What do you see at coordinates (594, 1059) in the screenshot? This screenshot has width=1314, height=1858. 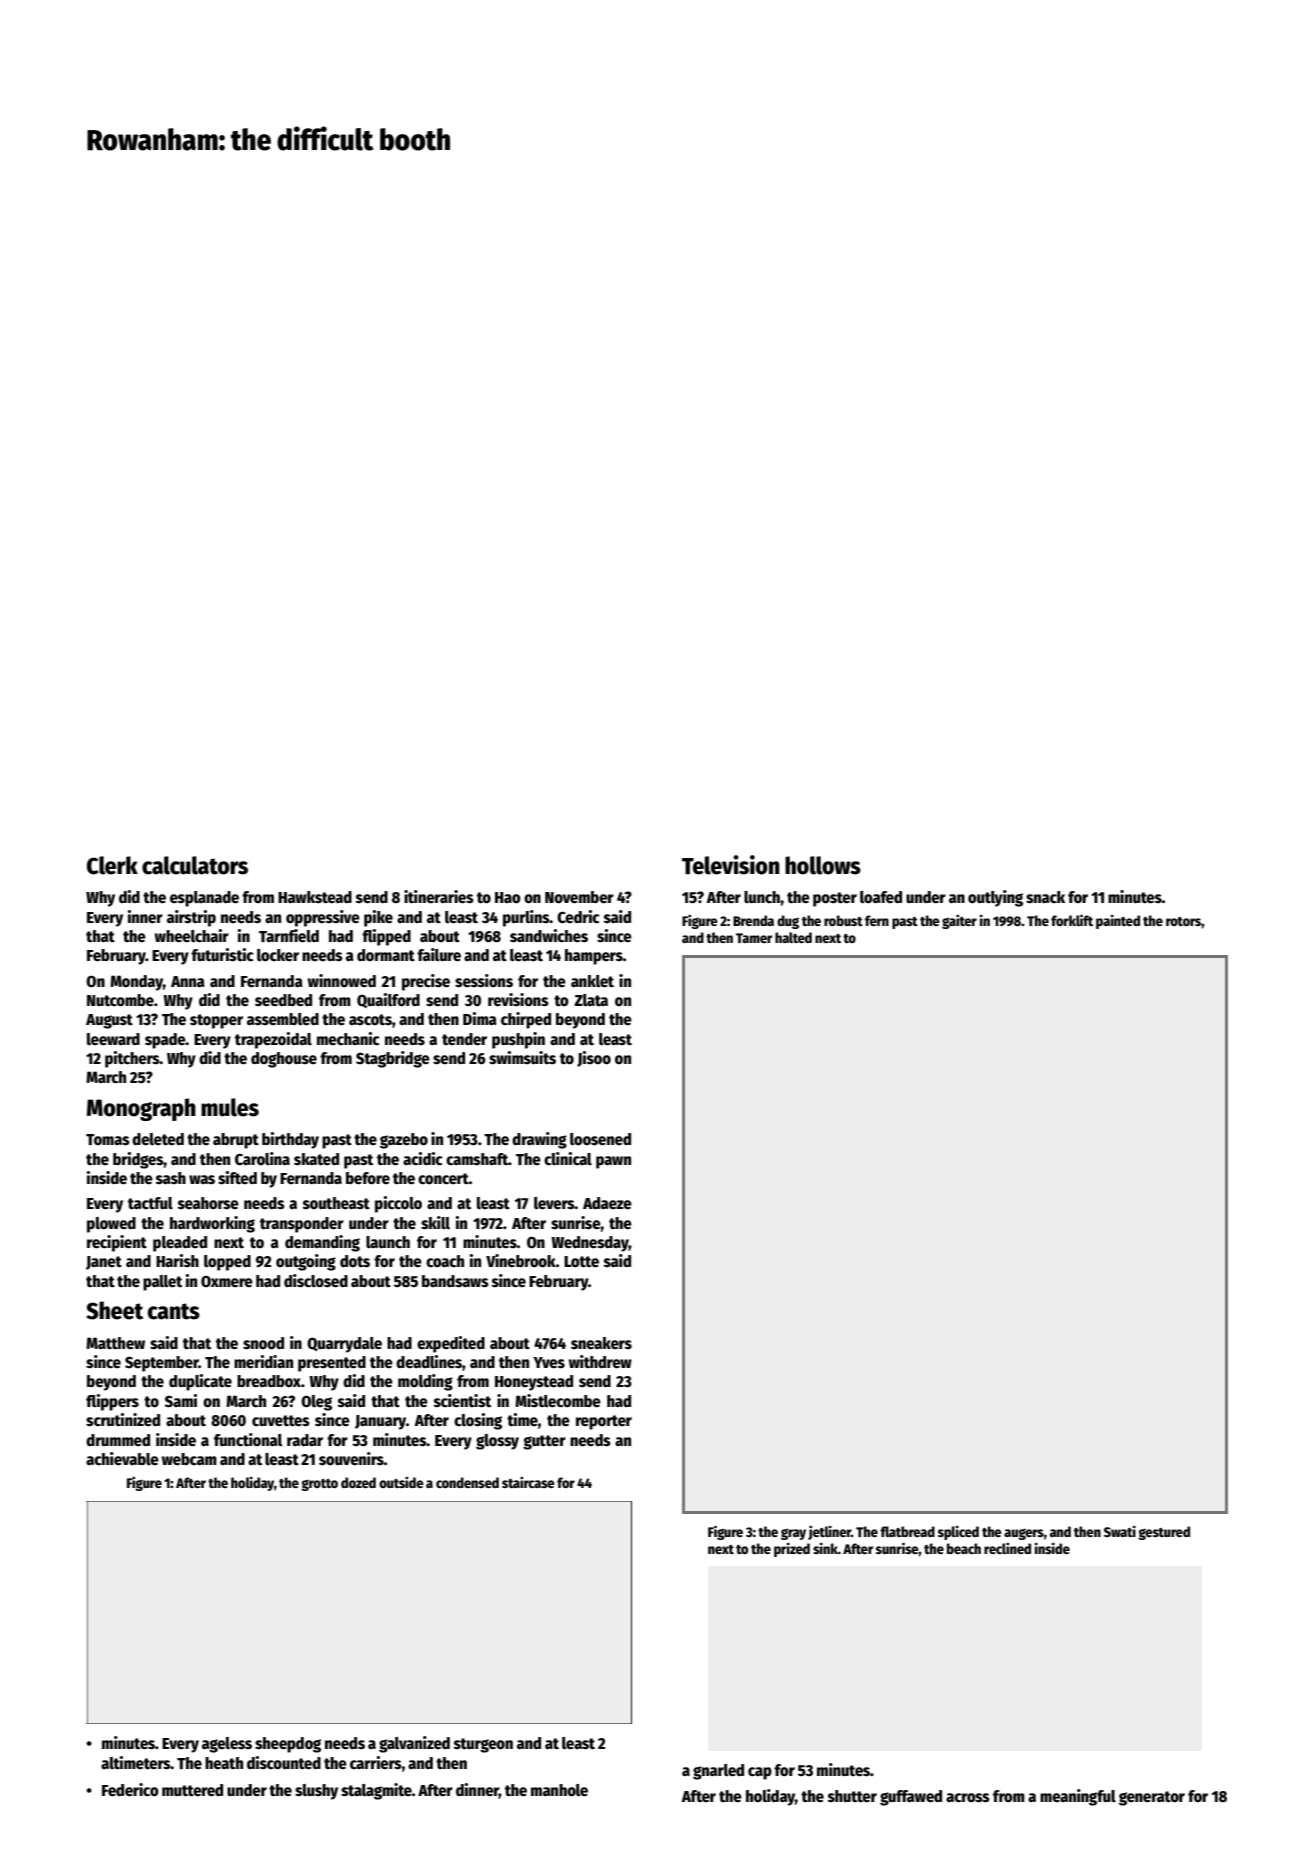 I see `Jisoo` at bounding box center [594, 1059].
